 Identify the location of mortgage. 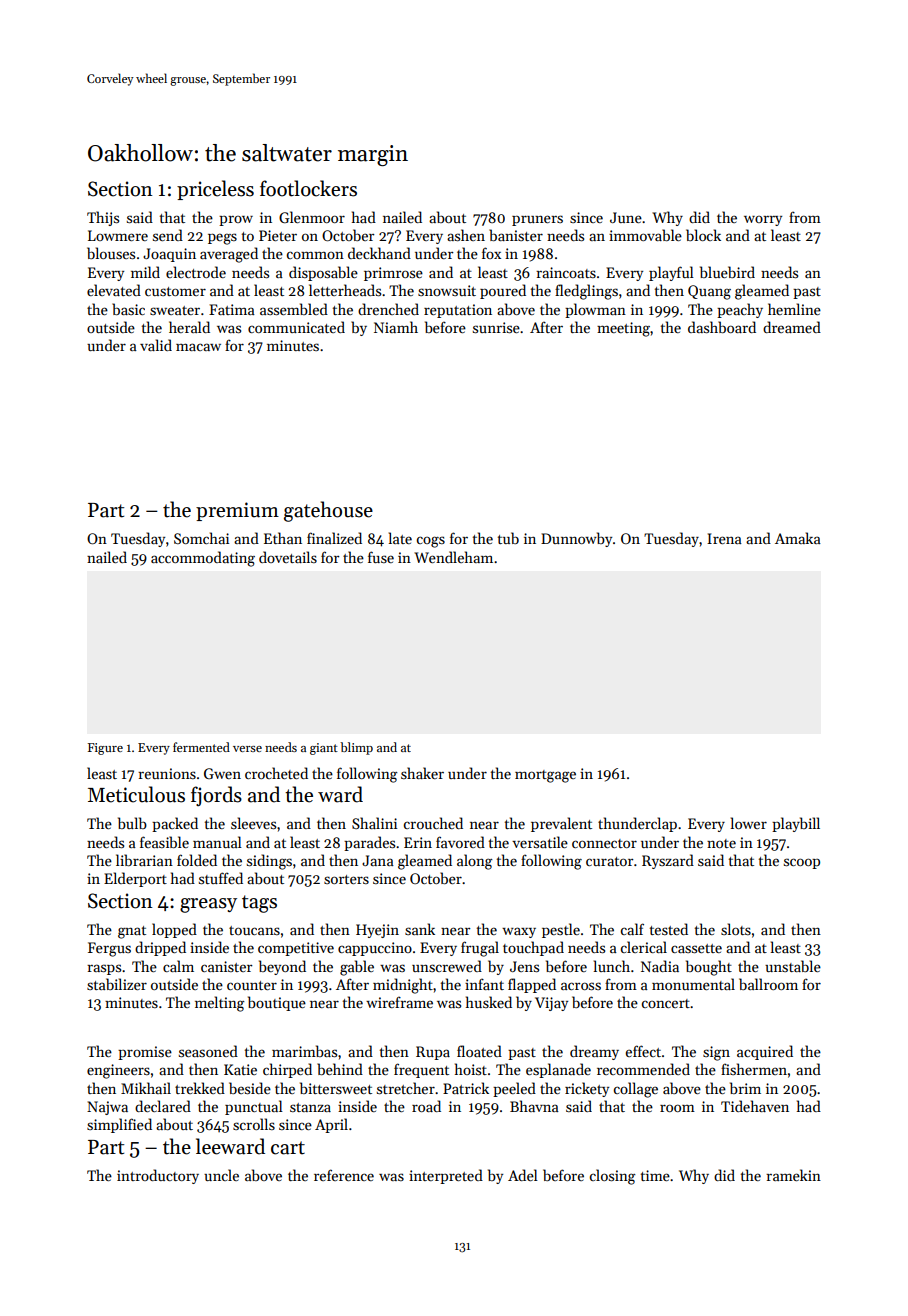
(545, 776).
